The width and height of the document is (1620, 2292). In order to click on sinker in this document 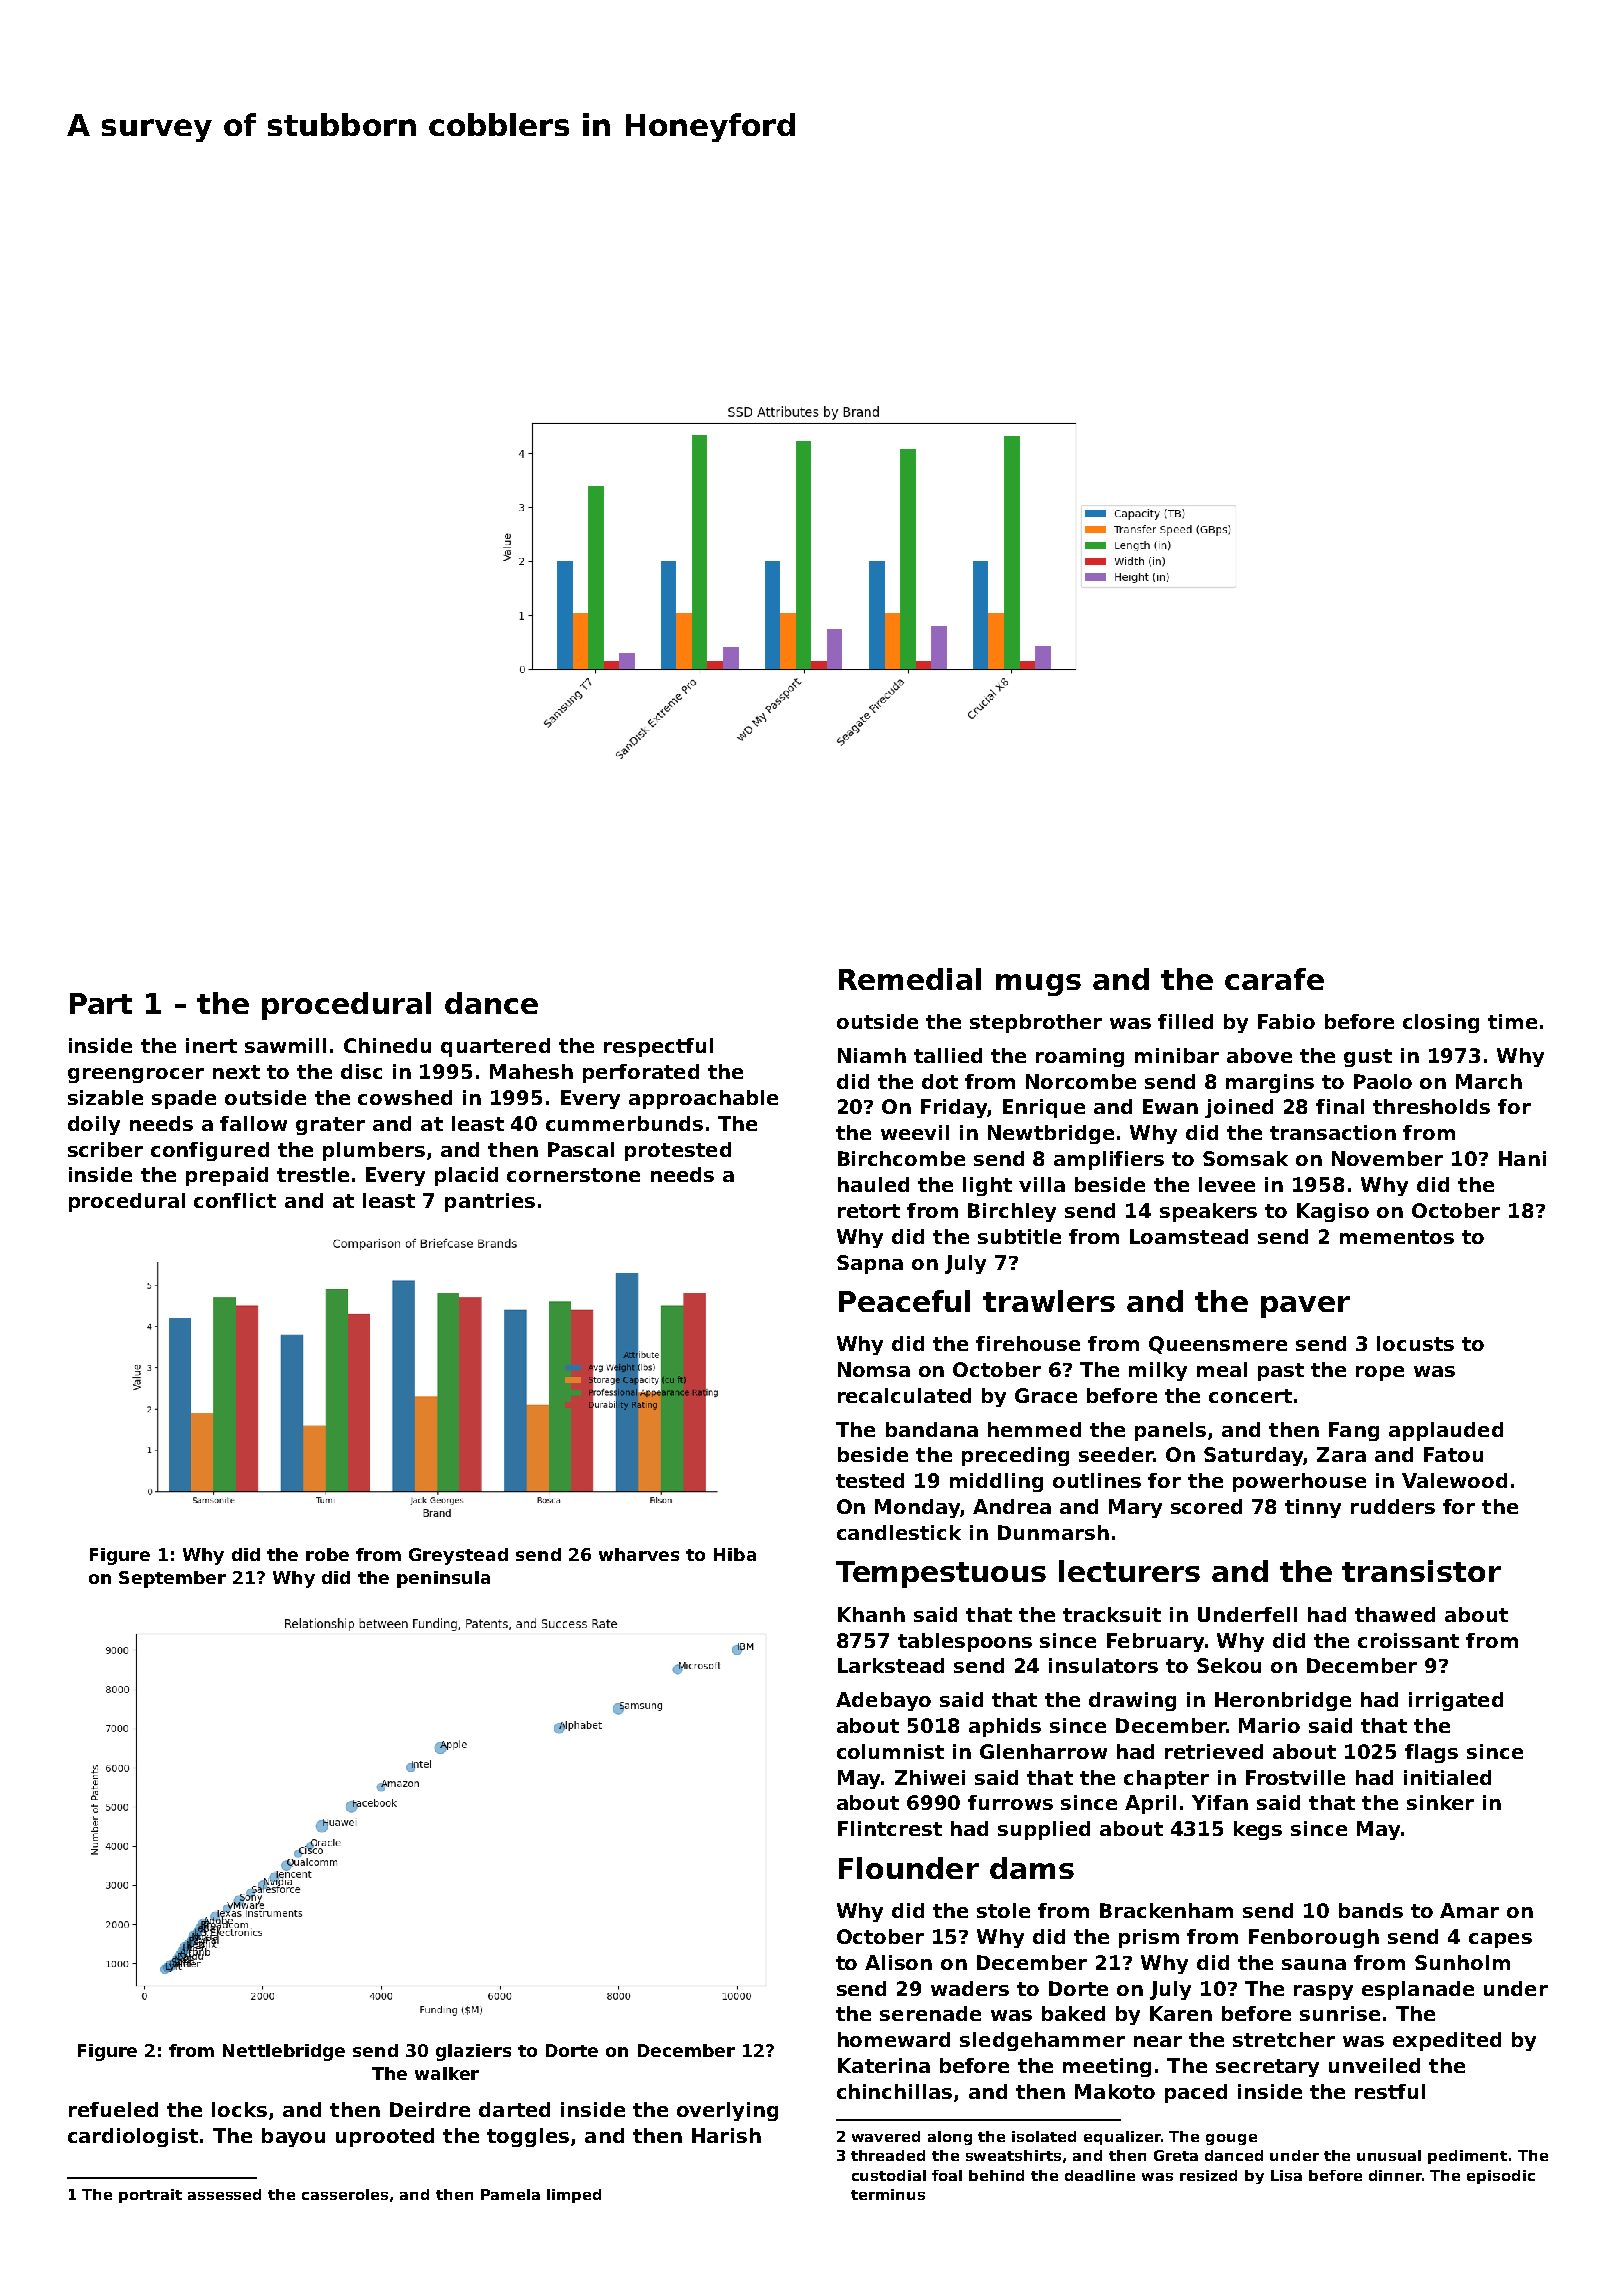, I will do `click(1440, 1802)`.
